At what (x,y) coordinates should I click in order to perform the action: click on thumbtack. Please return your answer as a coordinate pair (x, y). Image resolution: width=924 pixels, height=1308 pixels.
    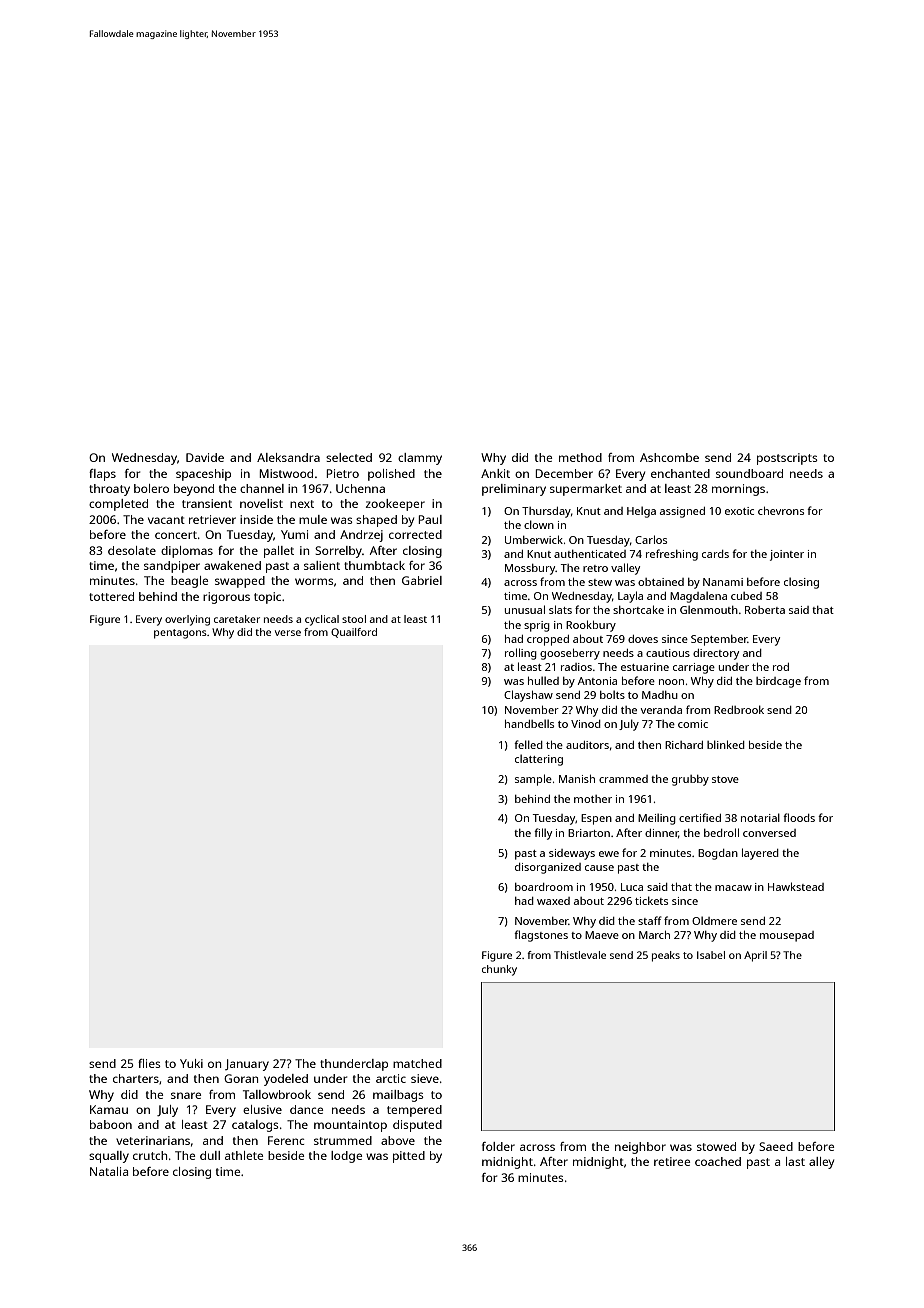
    Looking at the image, I should click on (374, 565).
